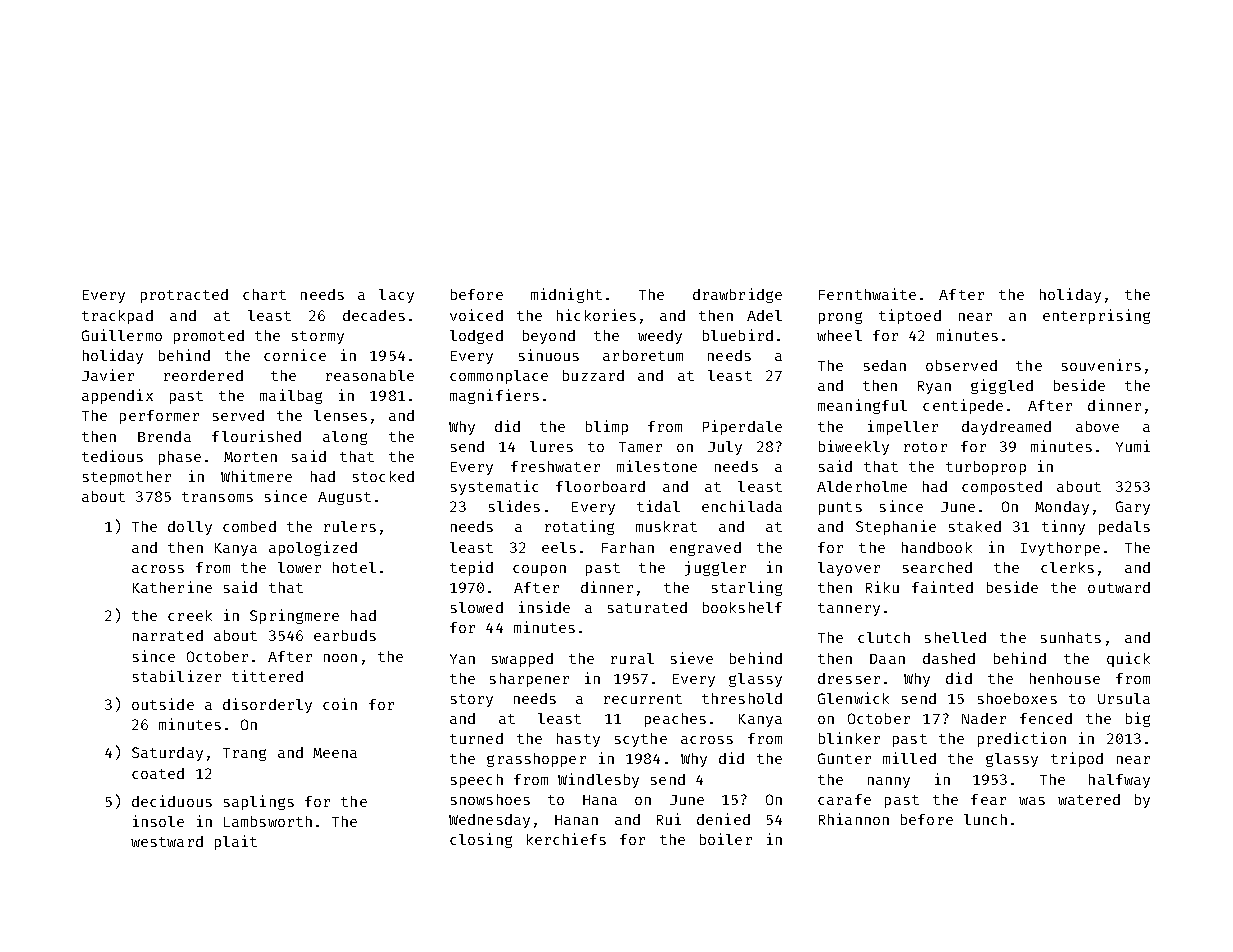 This screenshot has width=1233, height=952. I want to click on creek, so click(190, 615).
